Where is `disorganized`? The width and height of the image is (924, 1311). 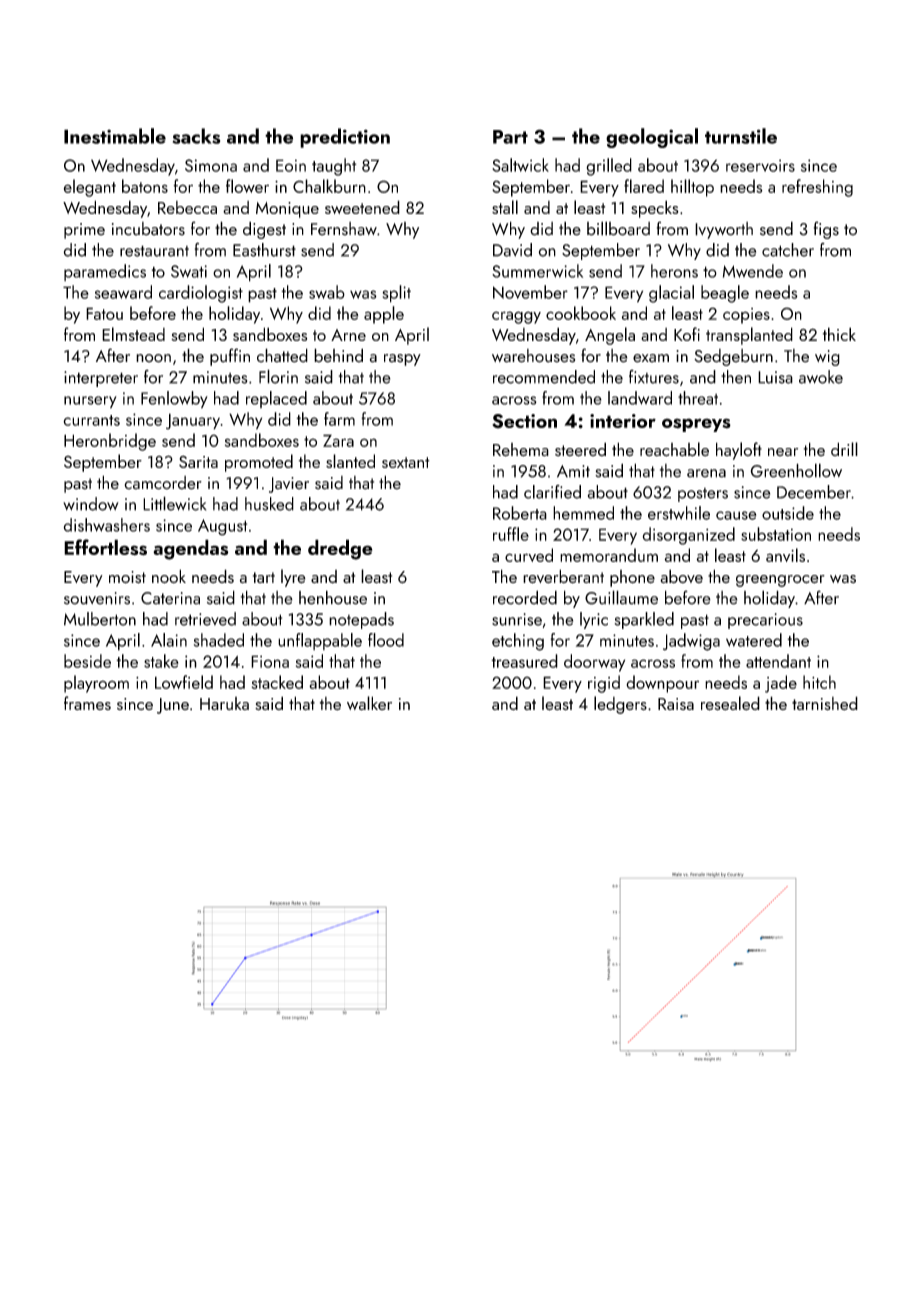
disorganized is located at coordinates (688, 536).
